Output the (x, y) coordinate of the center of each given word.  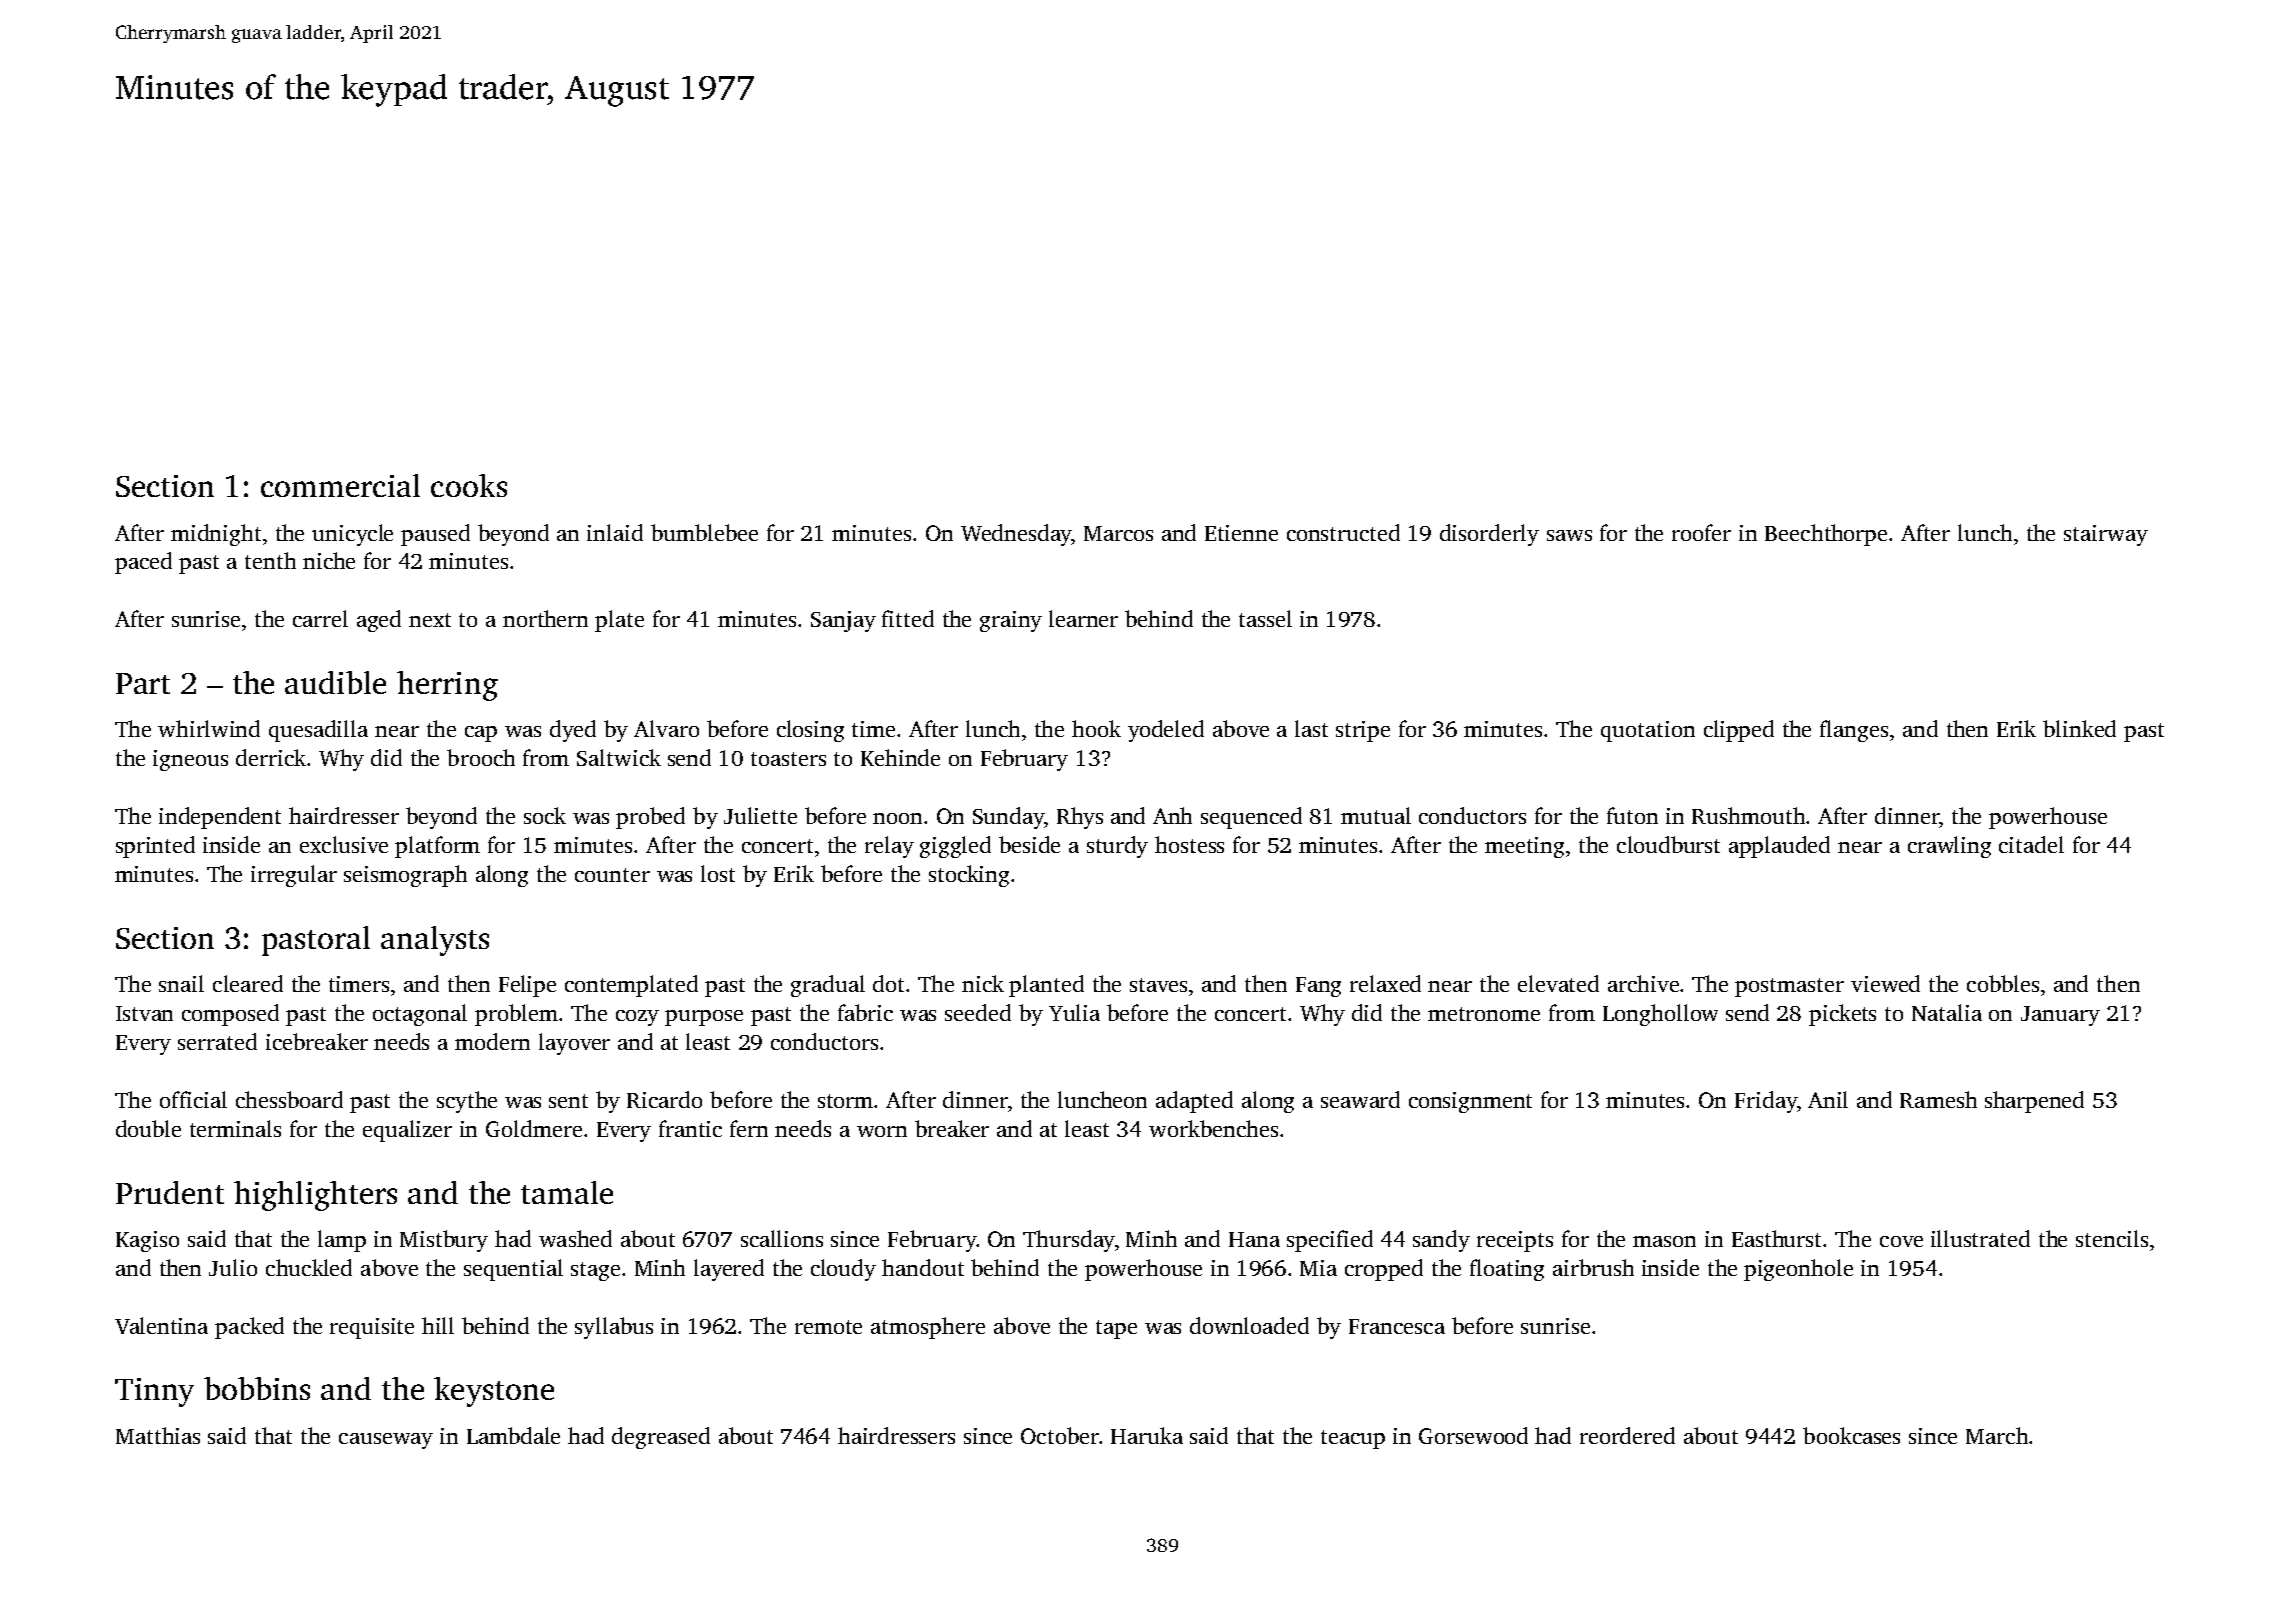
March (1997, 1435)
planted (1046, 986)
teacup (1353, 1439)
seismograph (405, 876)
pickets (1842, 1015)
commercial (340, 485)
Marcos (1118, 533)
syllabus (614, 1328)
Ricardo (664, 1099)
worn (882, 1131)
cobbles (2003, 983)
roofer (1701, 532)
